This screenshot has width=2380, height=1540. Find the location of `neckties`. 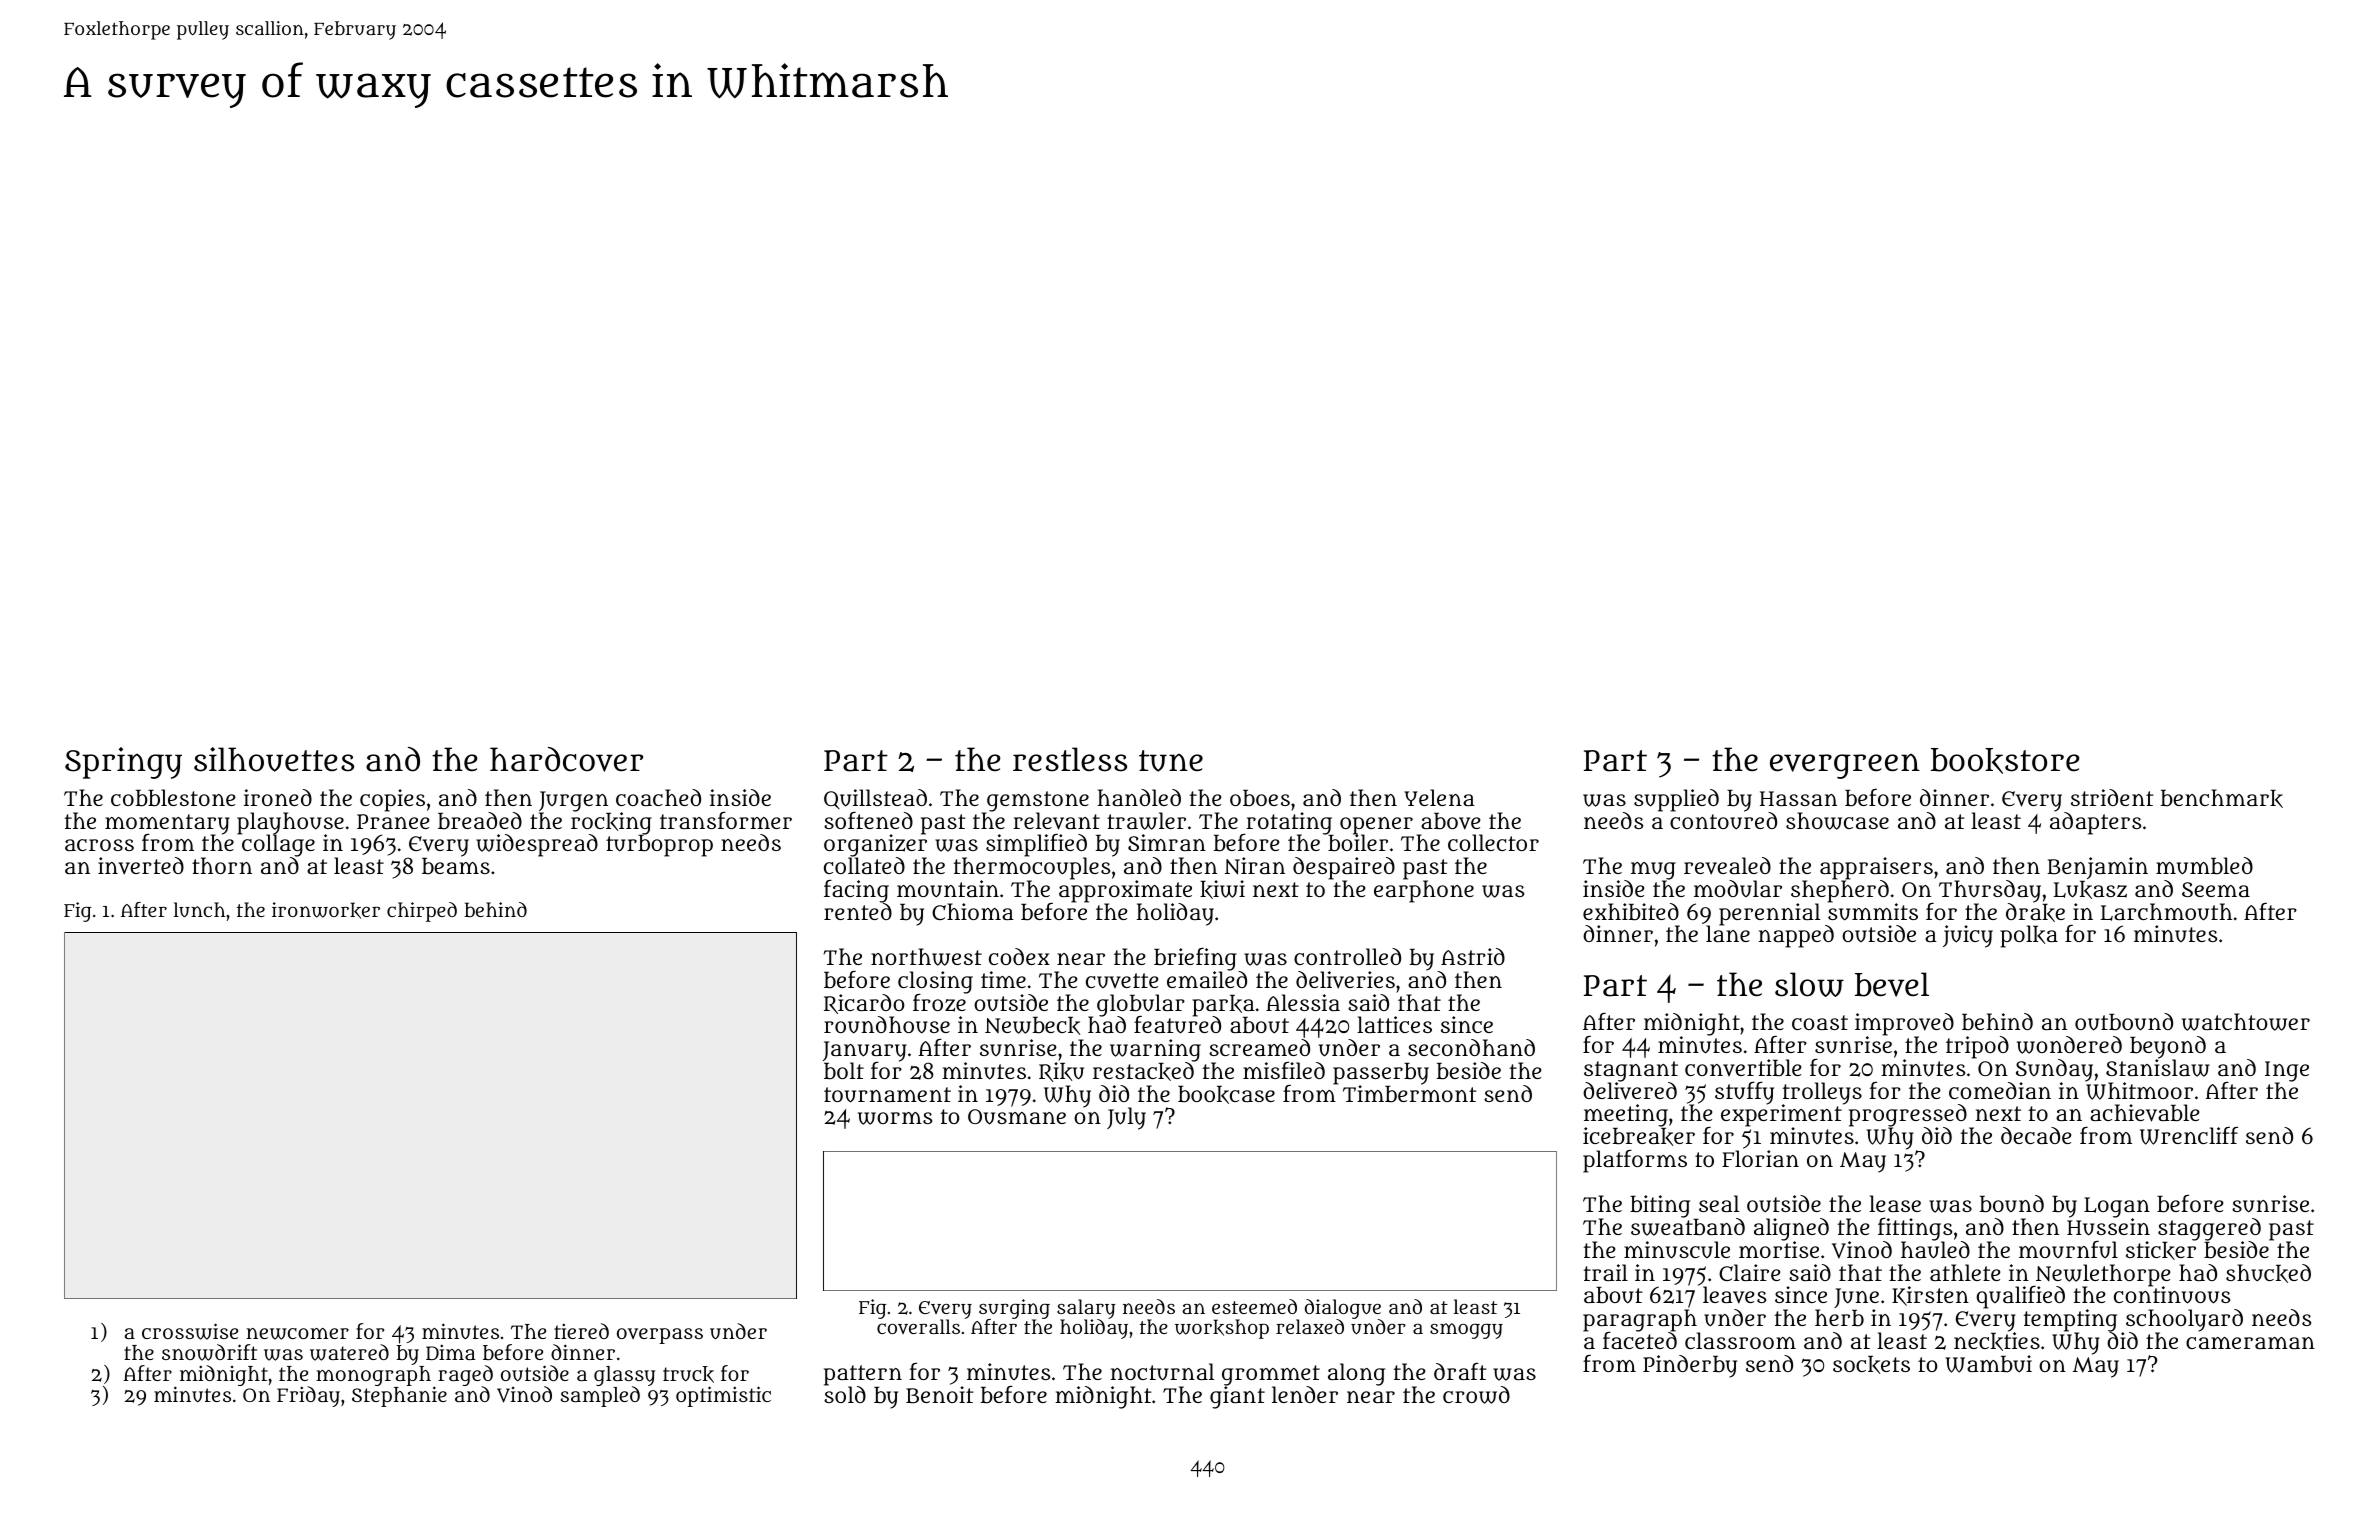

neckties is located at coordinates (1997, 1341).
